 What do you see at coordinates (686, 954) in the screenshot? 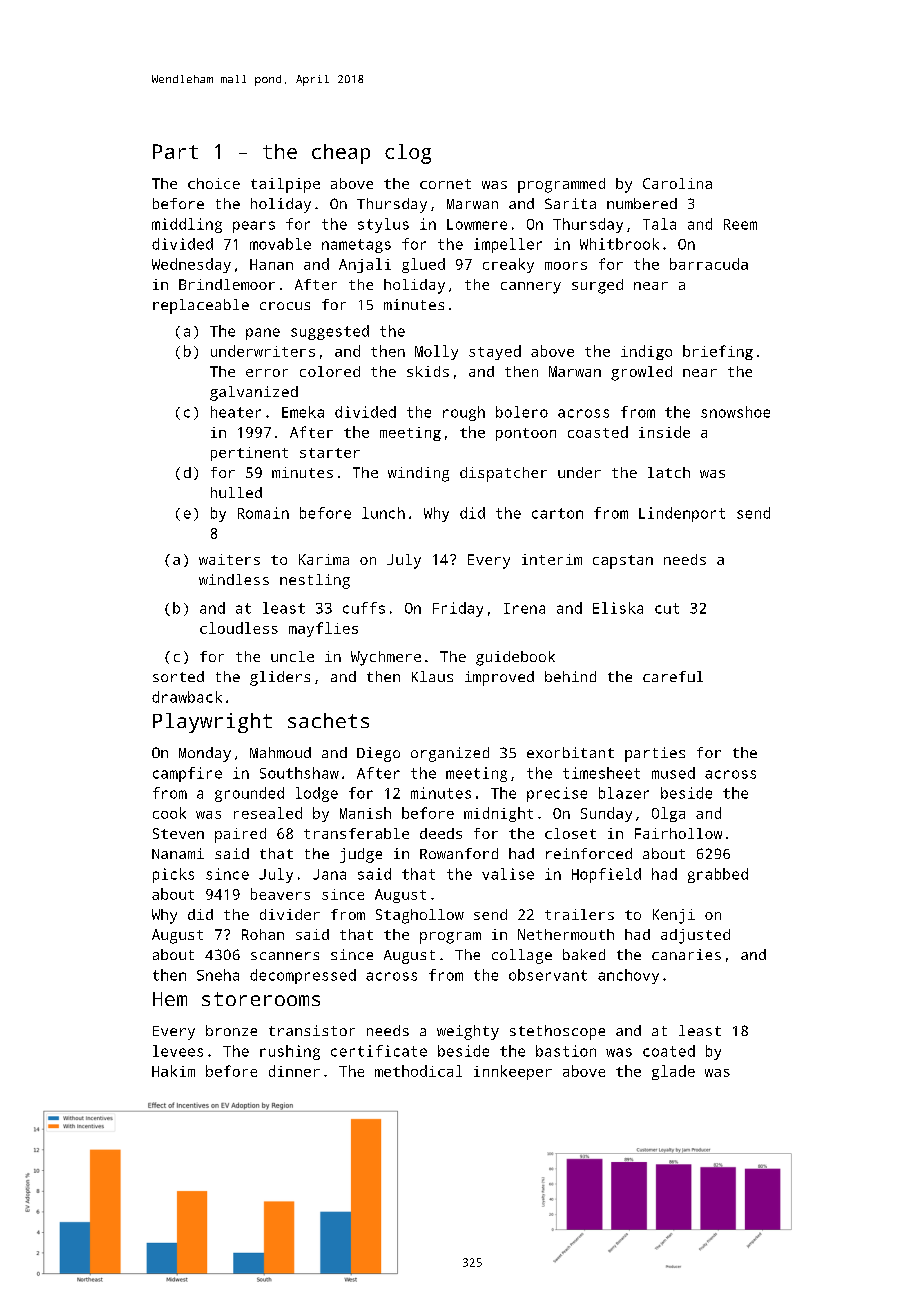
I see `canaries` at bounding box center [686, 954].
